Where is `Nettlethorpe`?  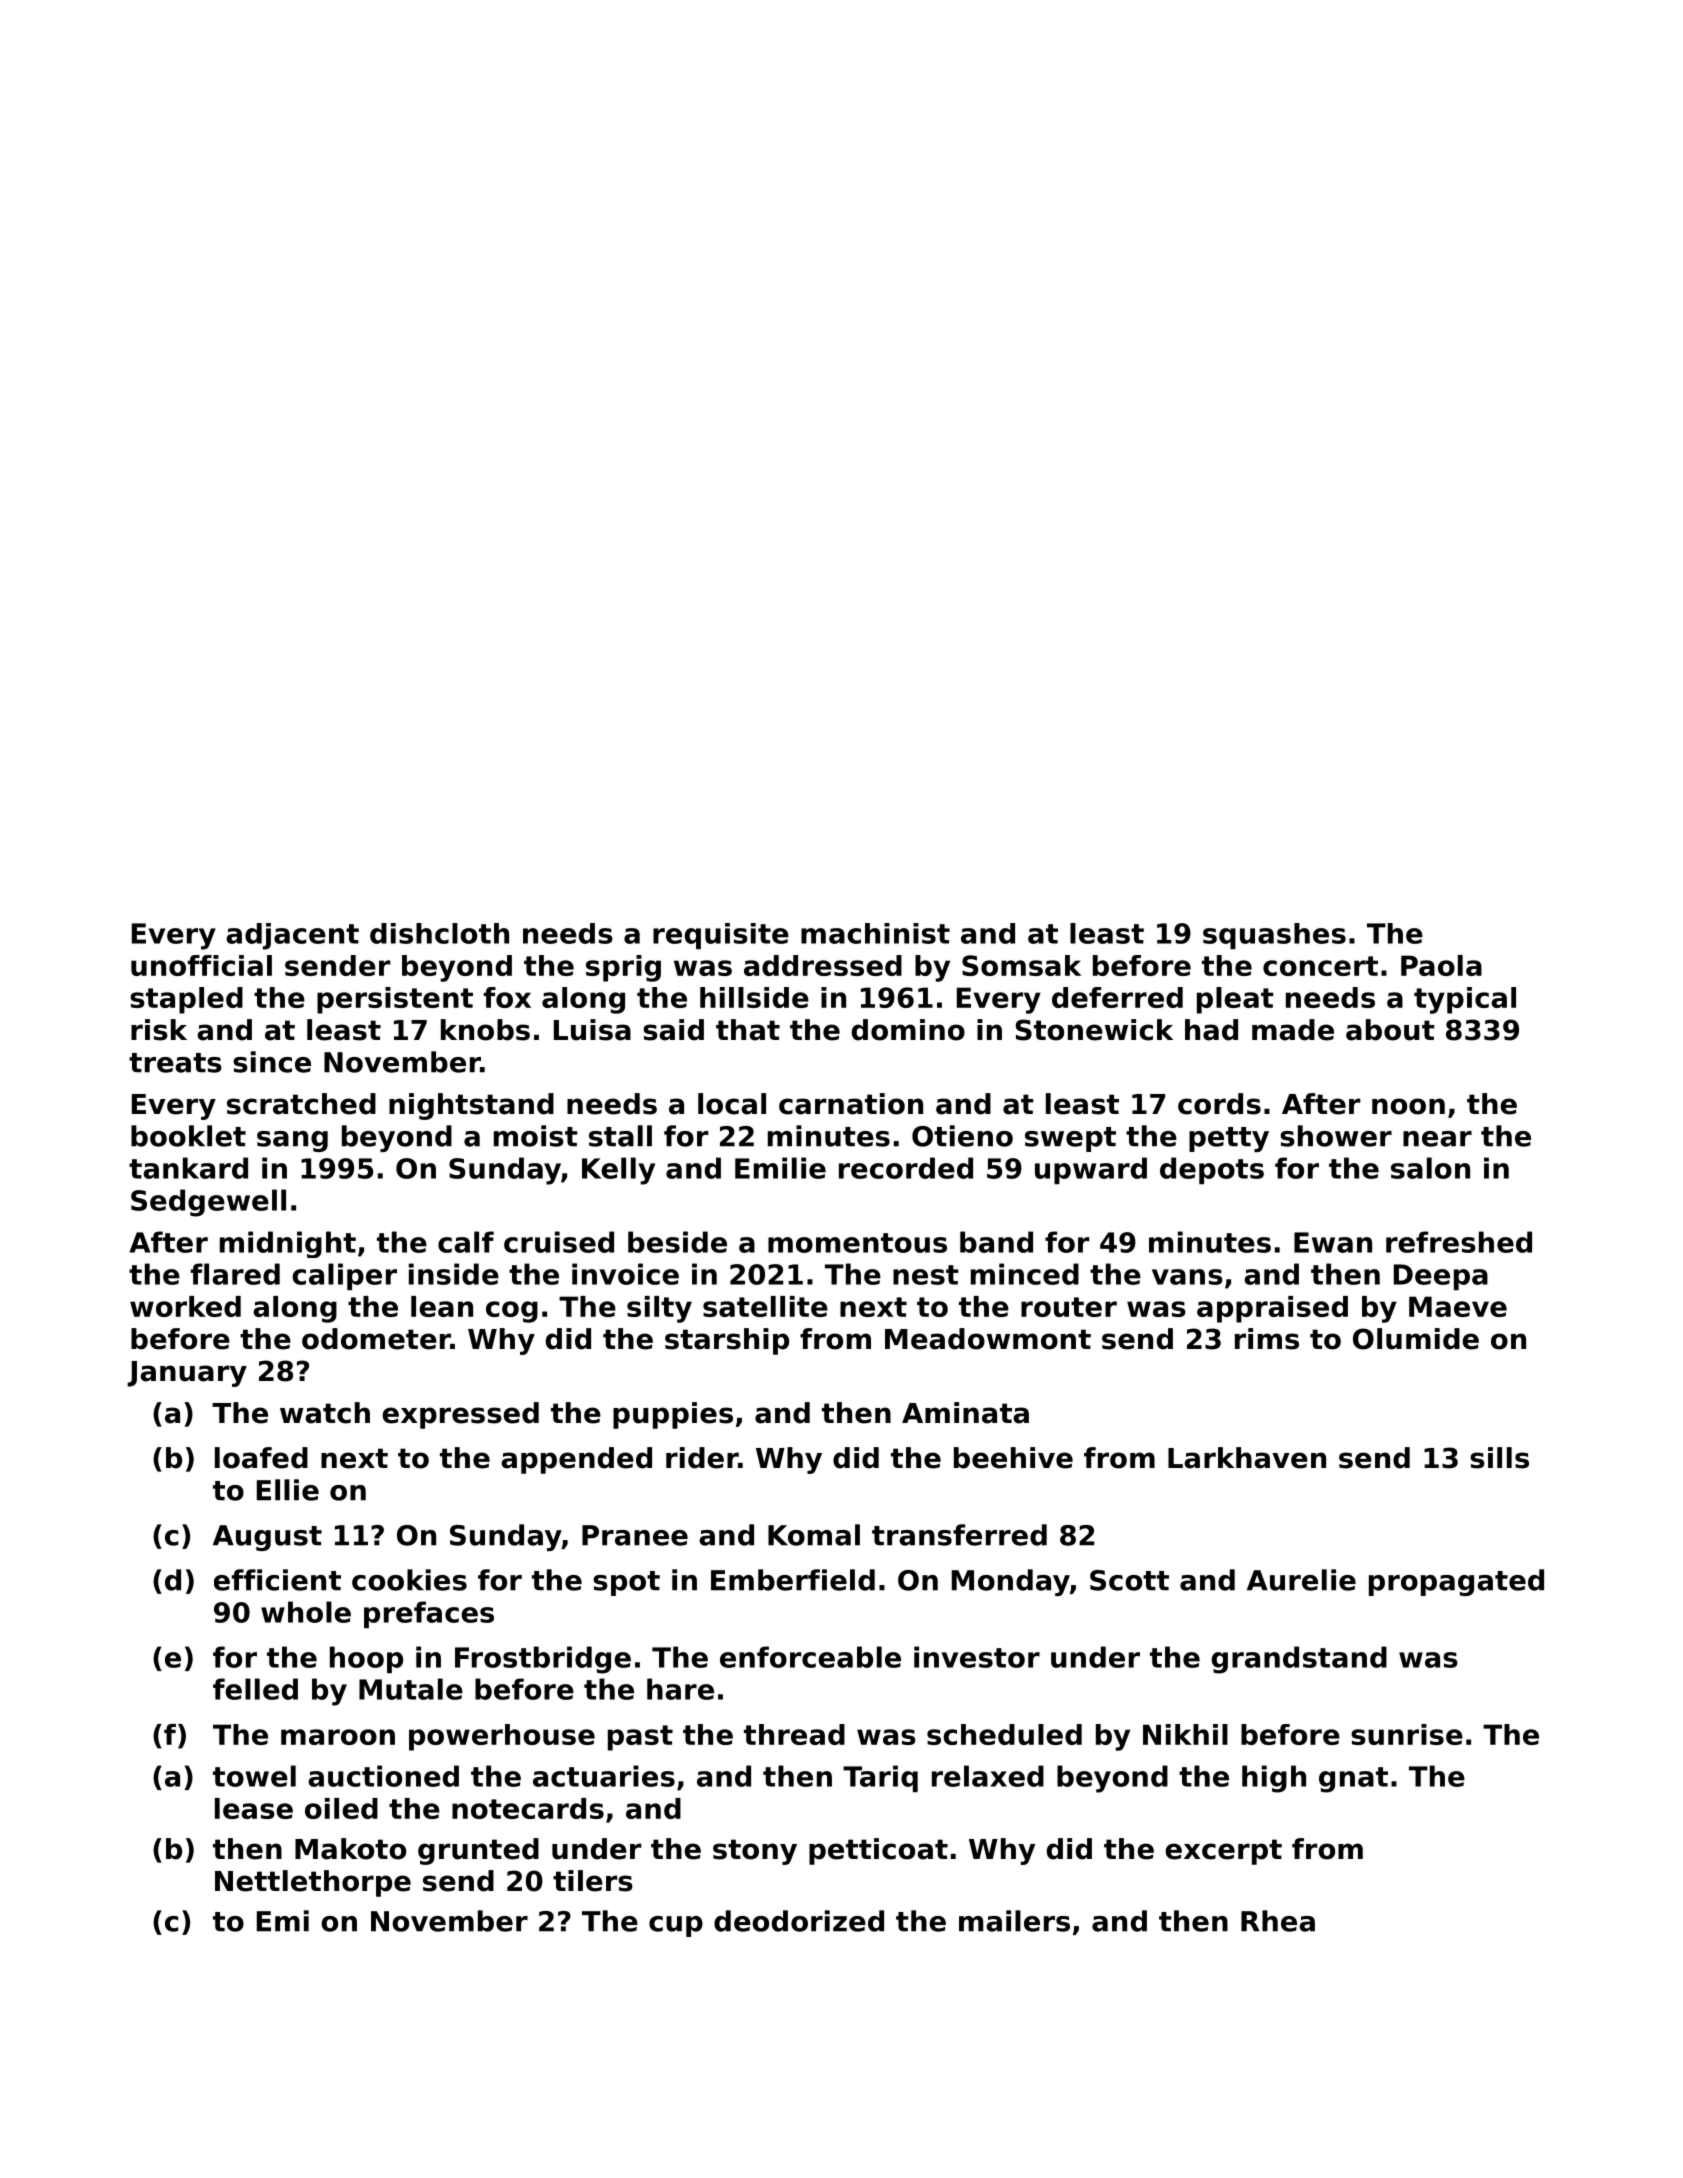 Nettlethorpe is located at coordinates (313, 1883).
